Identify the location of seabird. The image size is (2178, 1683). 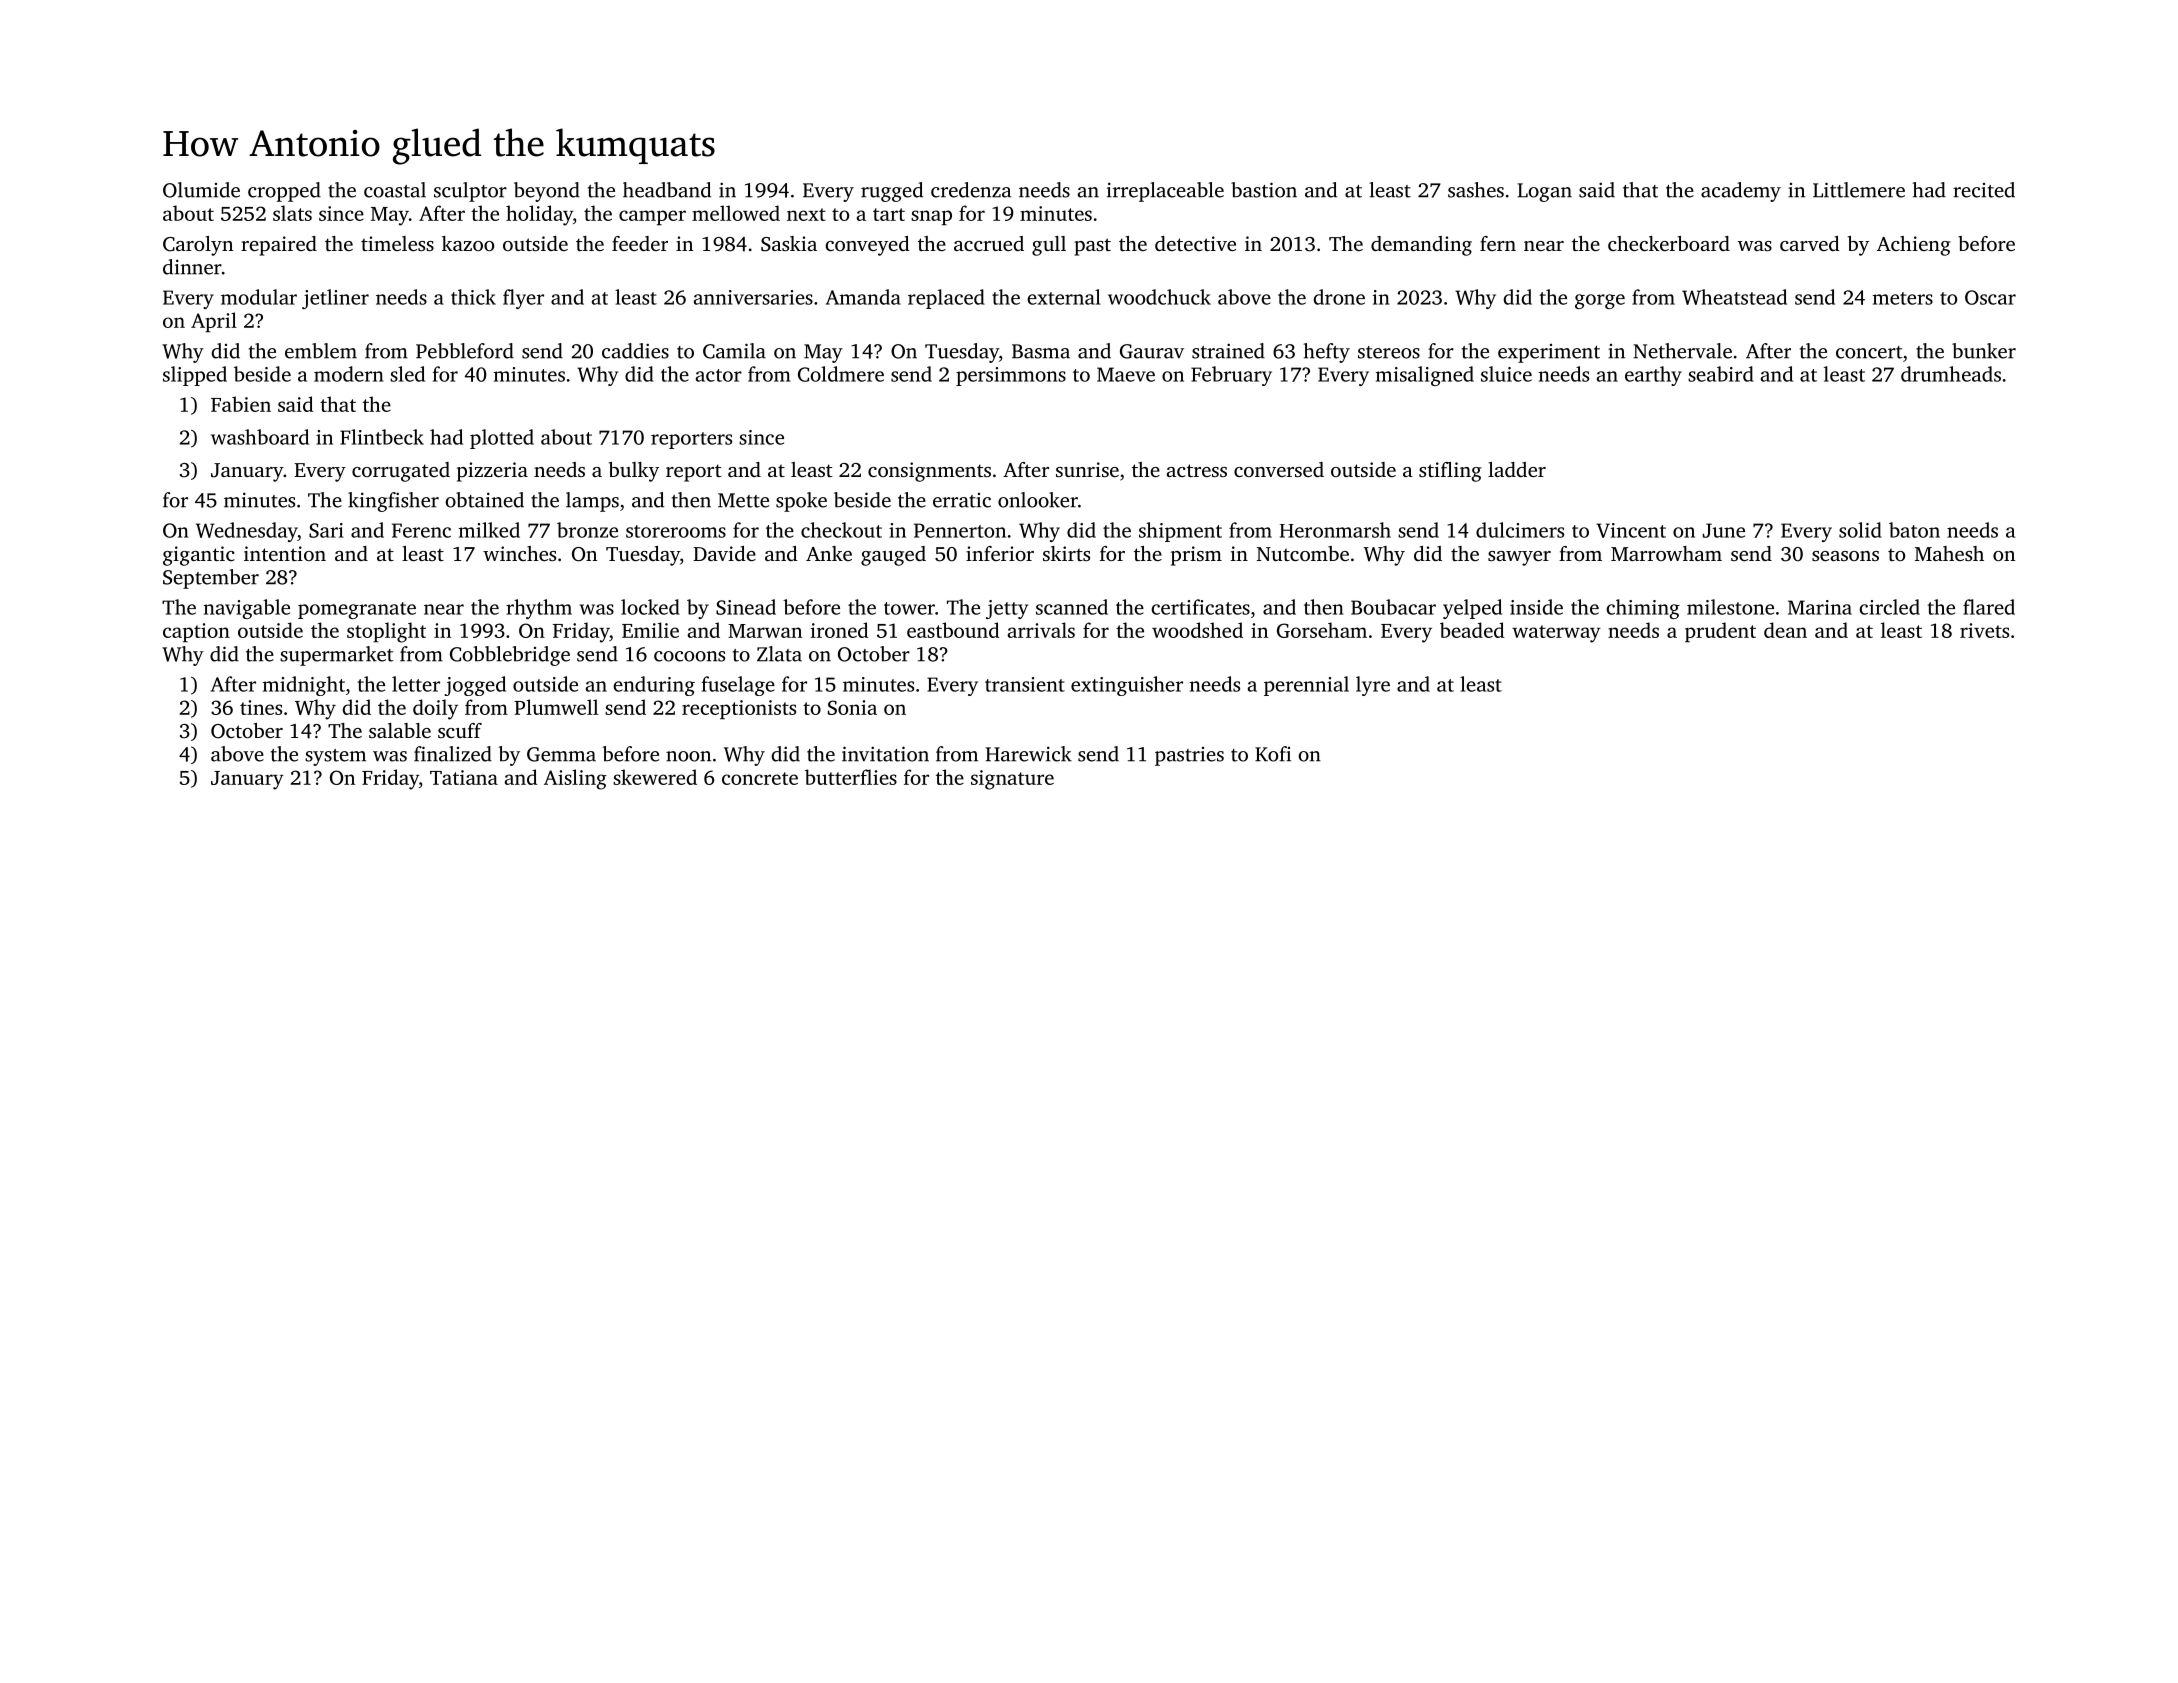
(1721, 374).
